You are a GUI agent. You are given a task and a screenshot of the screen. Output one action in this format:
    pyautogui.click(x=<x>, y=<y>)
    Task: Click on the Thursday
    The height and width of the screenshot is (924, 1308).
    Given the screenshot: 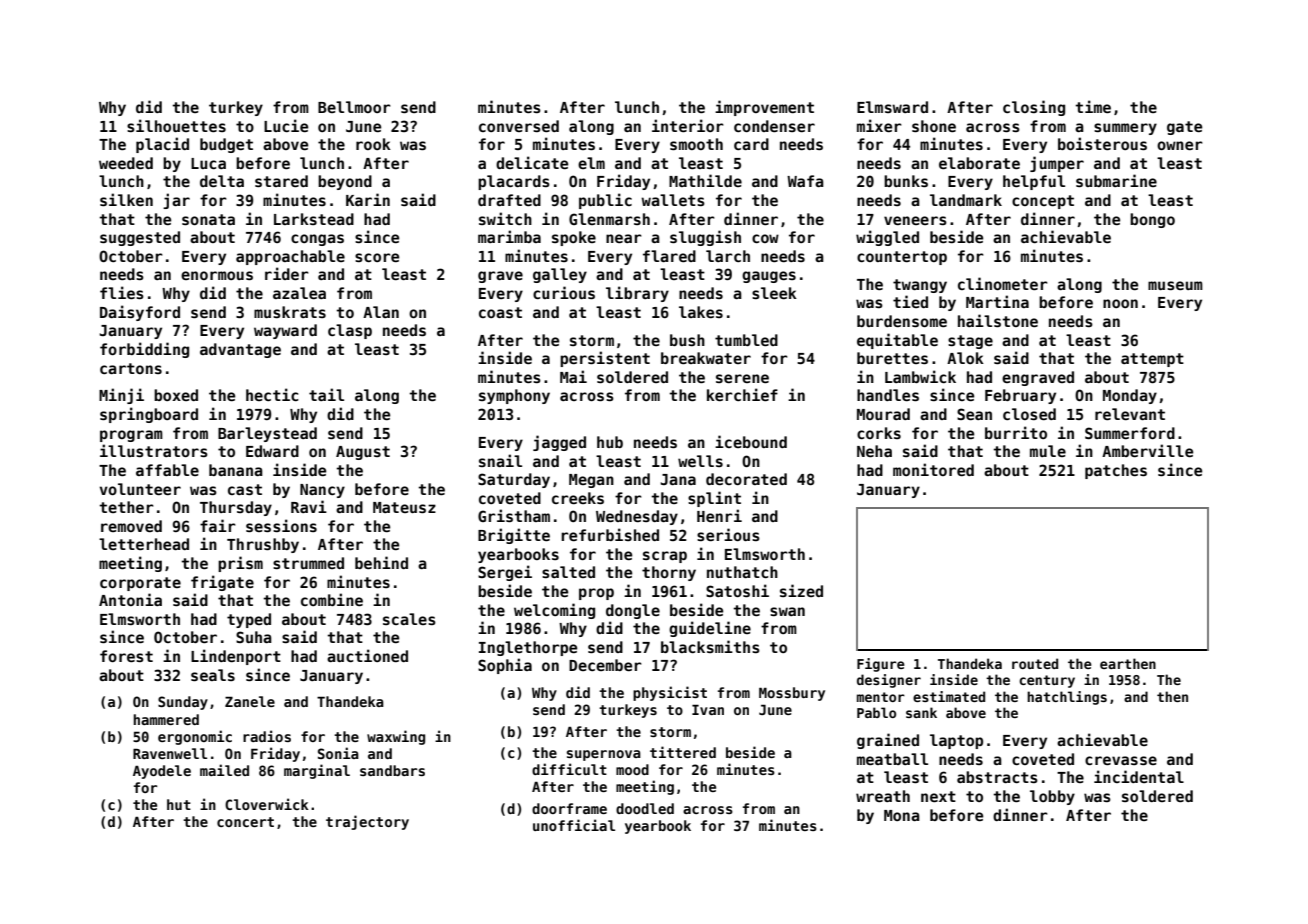 What is the action you would take?
    pyautogui.click(x=236, y=508)
